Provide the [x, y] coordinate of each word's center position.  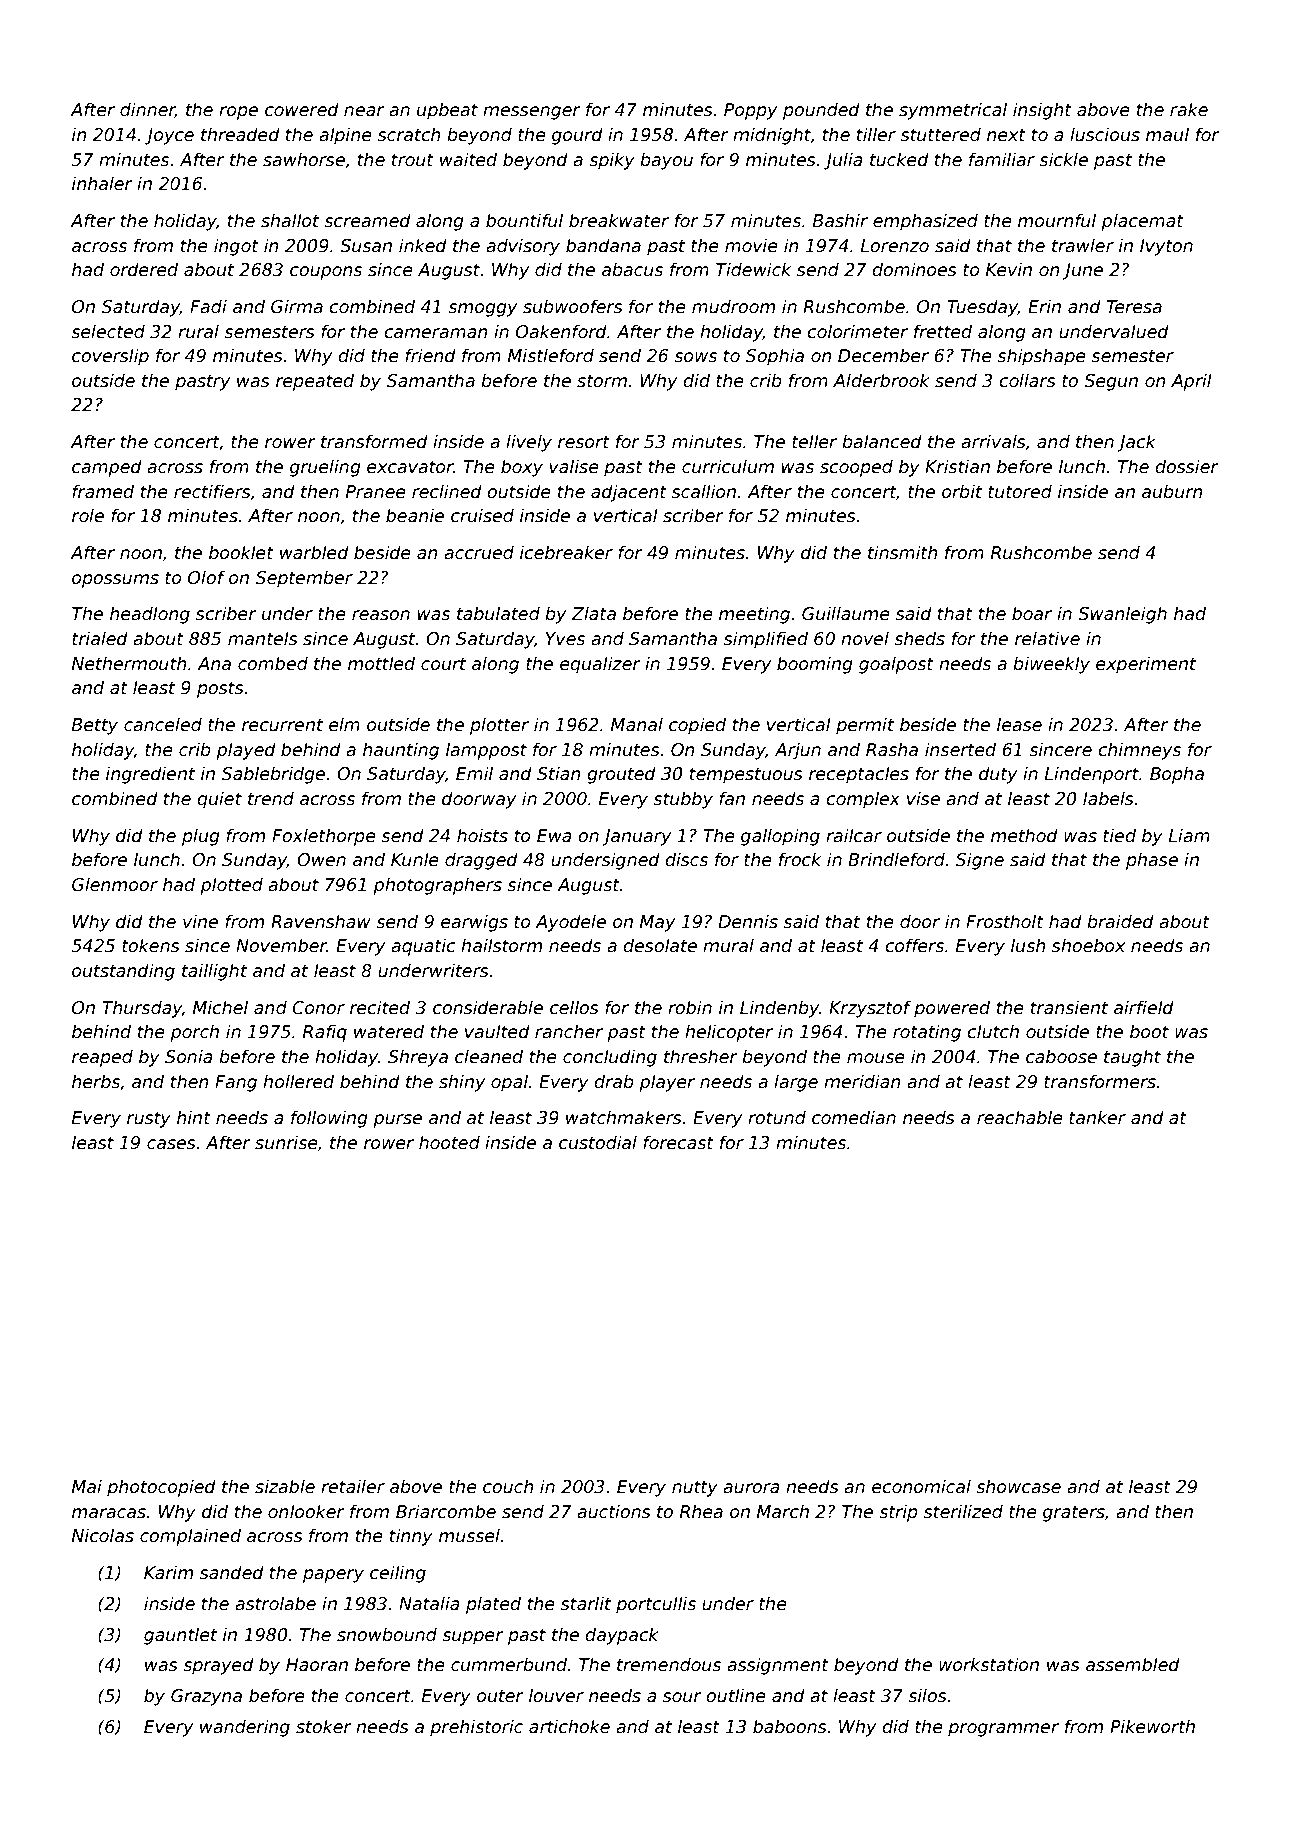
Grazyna [206, 1697]
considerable [488, 1007]
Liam [1189, 835]
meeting [754, 615]
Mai [87, 1486]
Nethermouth [129, 663]
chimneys [1139, 751]
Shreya [418, 1058]
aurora [751, 1488]
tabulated [498, 613]
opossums [115, 581]
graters [1074, 1513]
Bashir [840, 220]
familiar [1002, 159]
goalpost [896, 665]
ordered [144, 269]
